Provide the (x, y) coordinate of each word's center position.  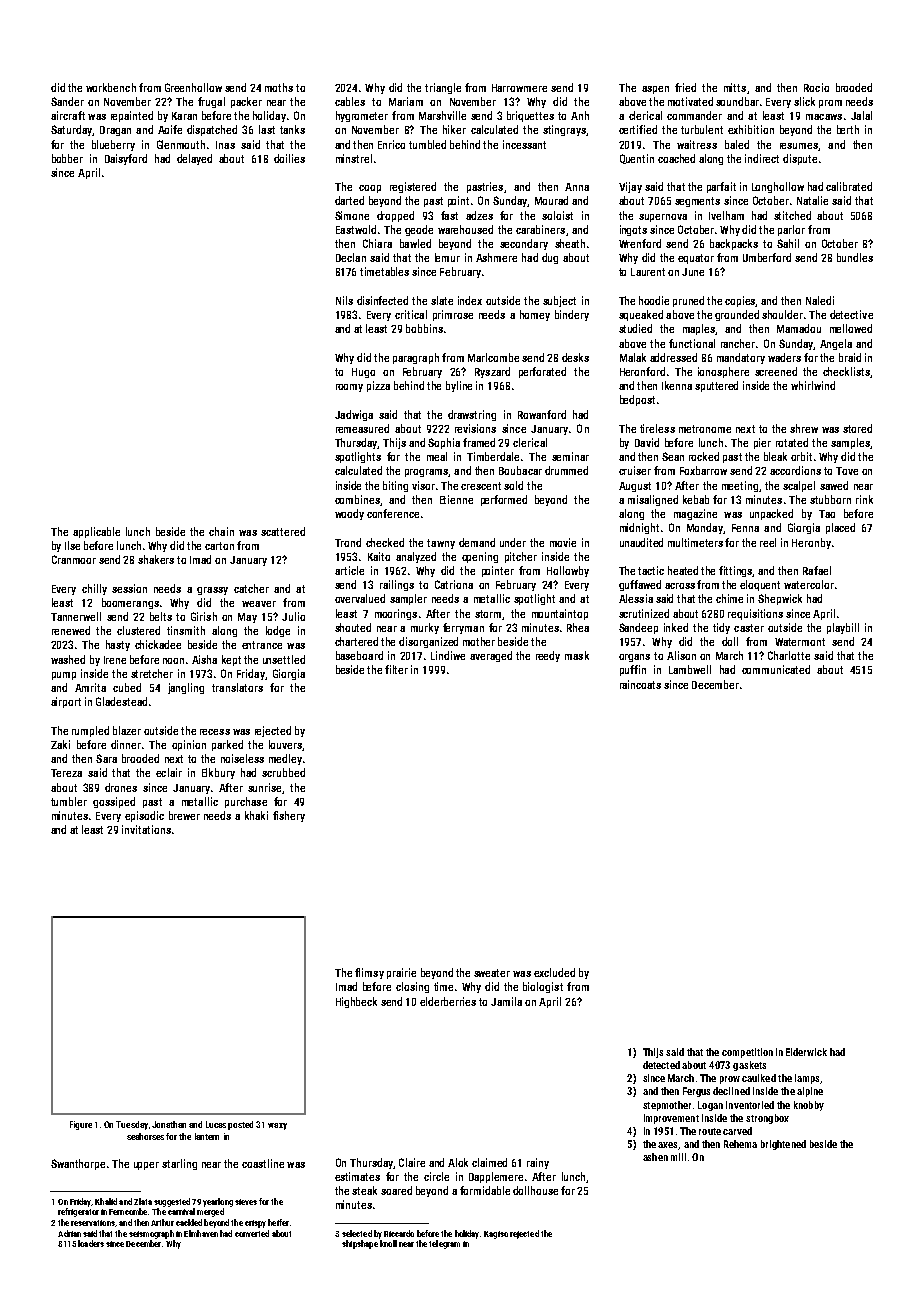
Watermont (800, 642)
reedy (548, 656)
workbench (111, 87)
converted (252, 1233)
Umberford (767, 257)
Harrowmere (519, 88)
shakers (156, 559)
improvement (671, 1119)
